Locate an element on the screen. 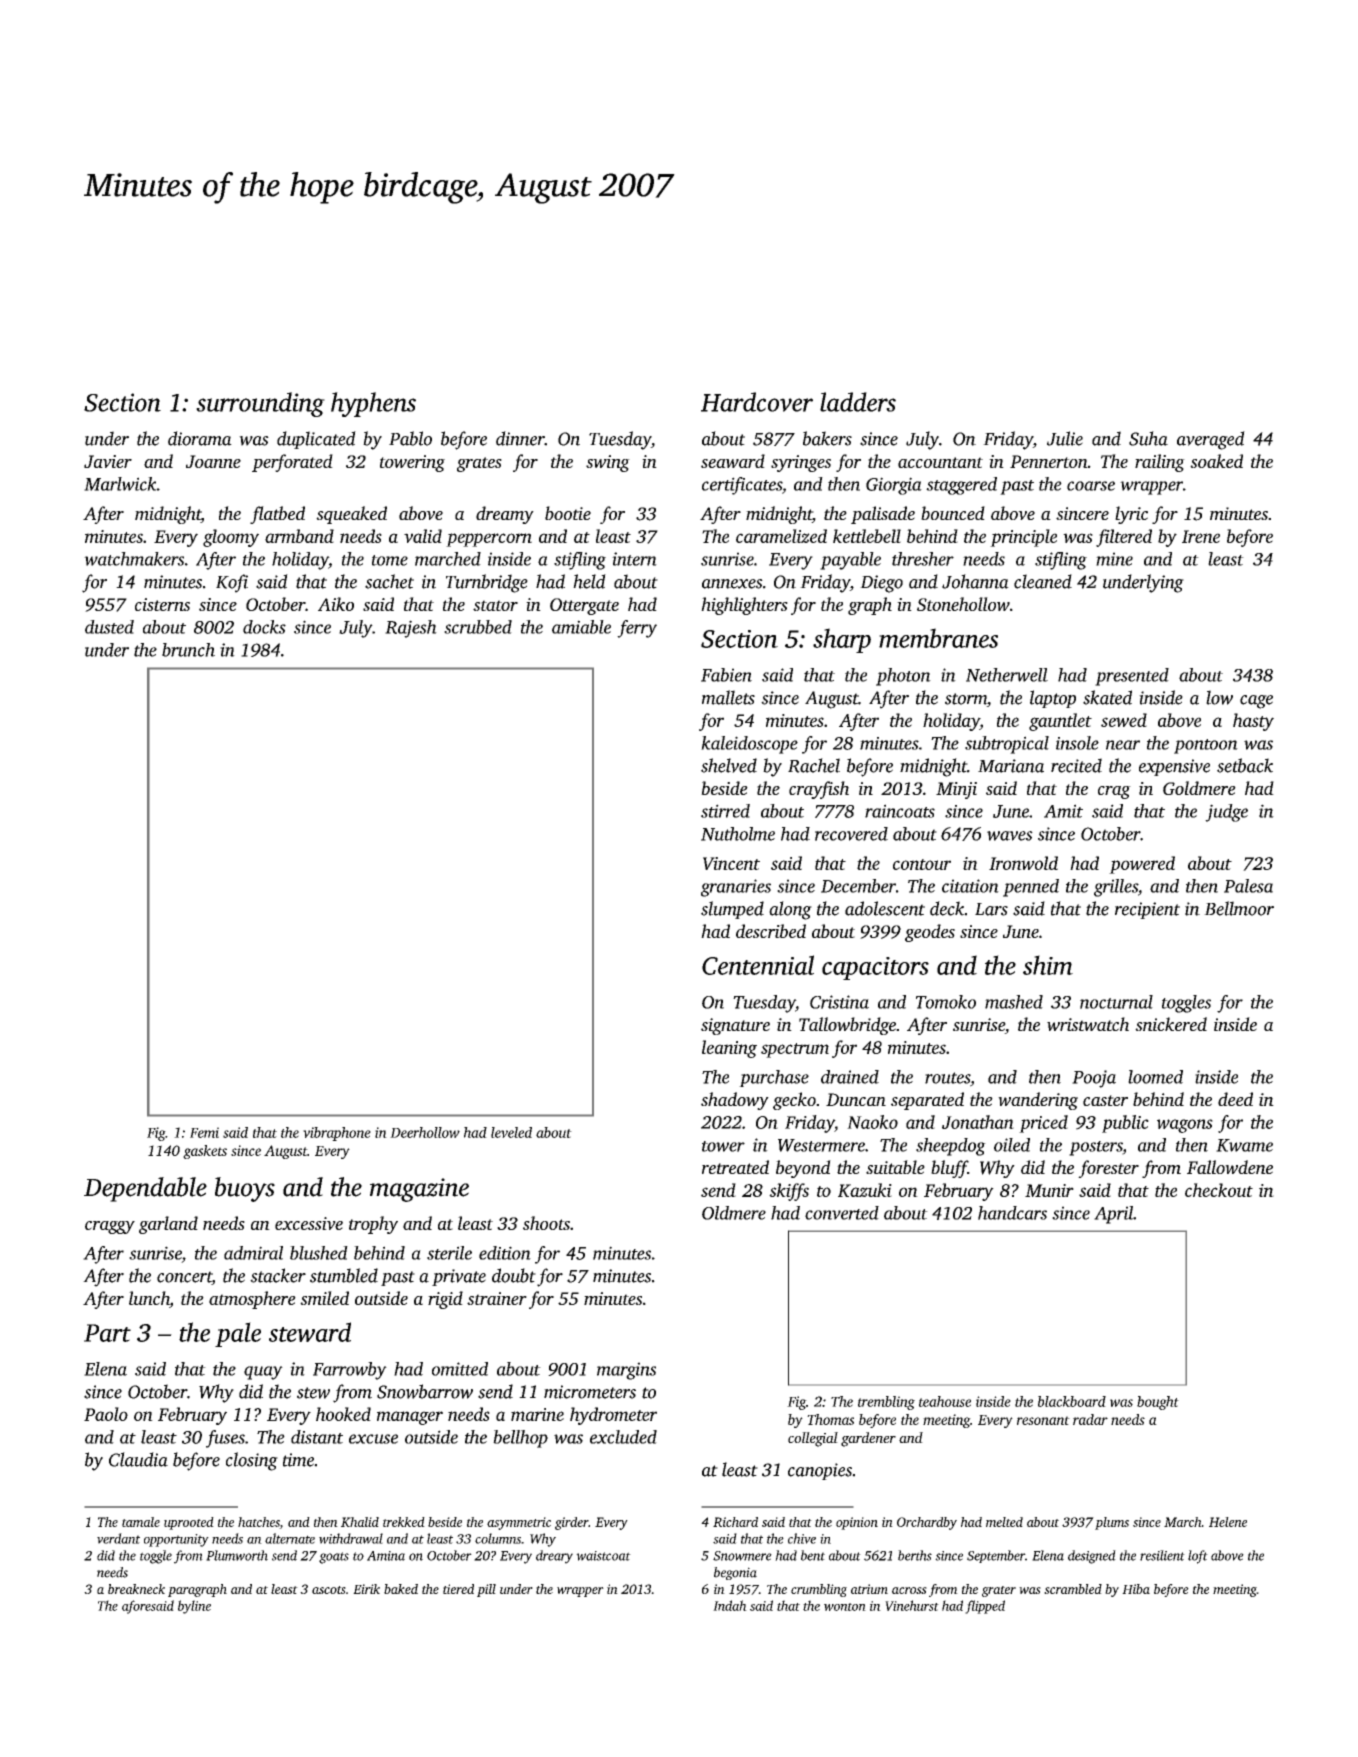  Indah is located at coordinates (730, 1605).
